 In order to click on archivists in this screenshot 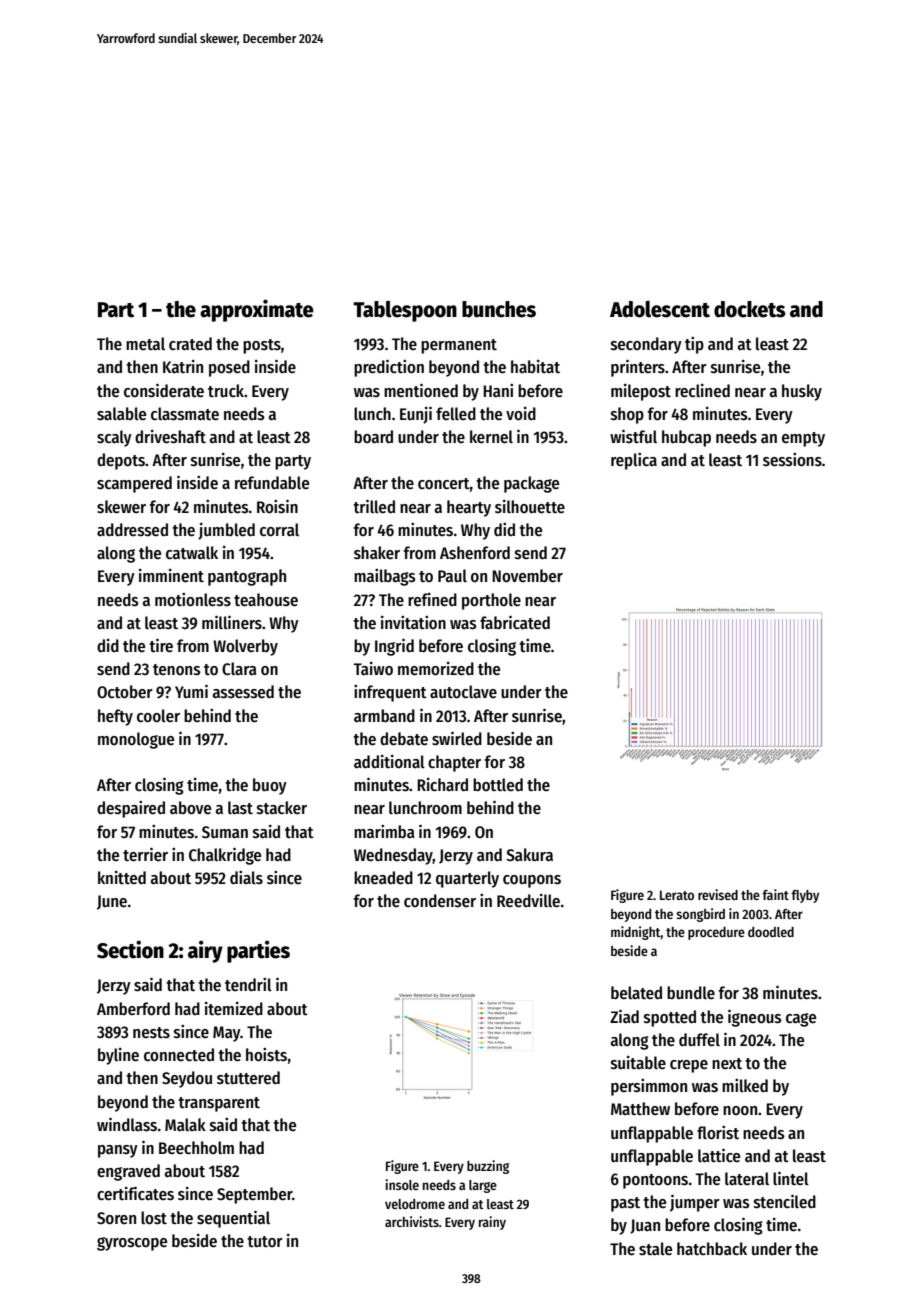, I will do `click(412, 1221)`.
